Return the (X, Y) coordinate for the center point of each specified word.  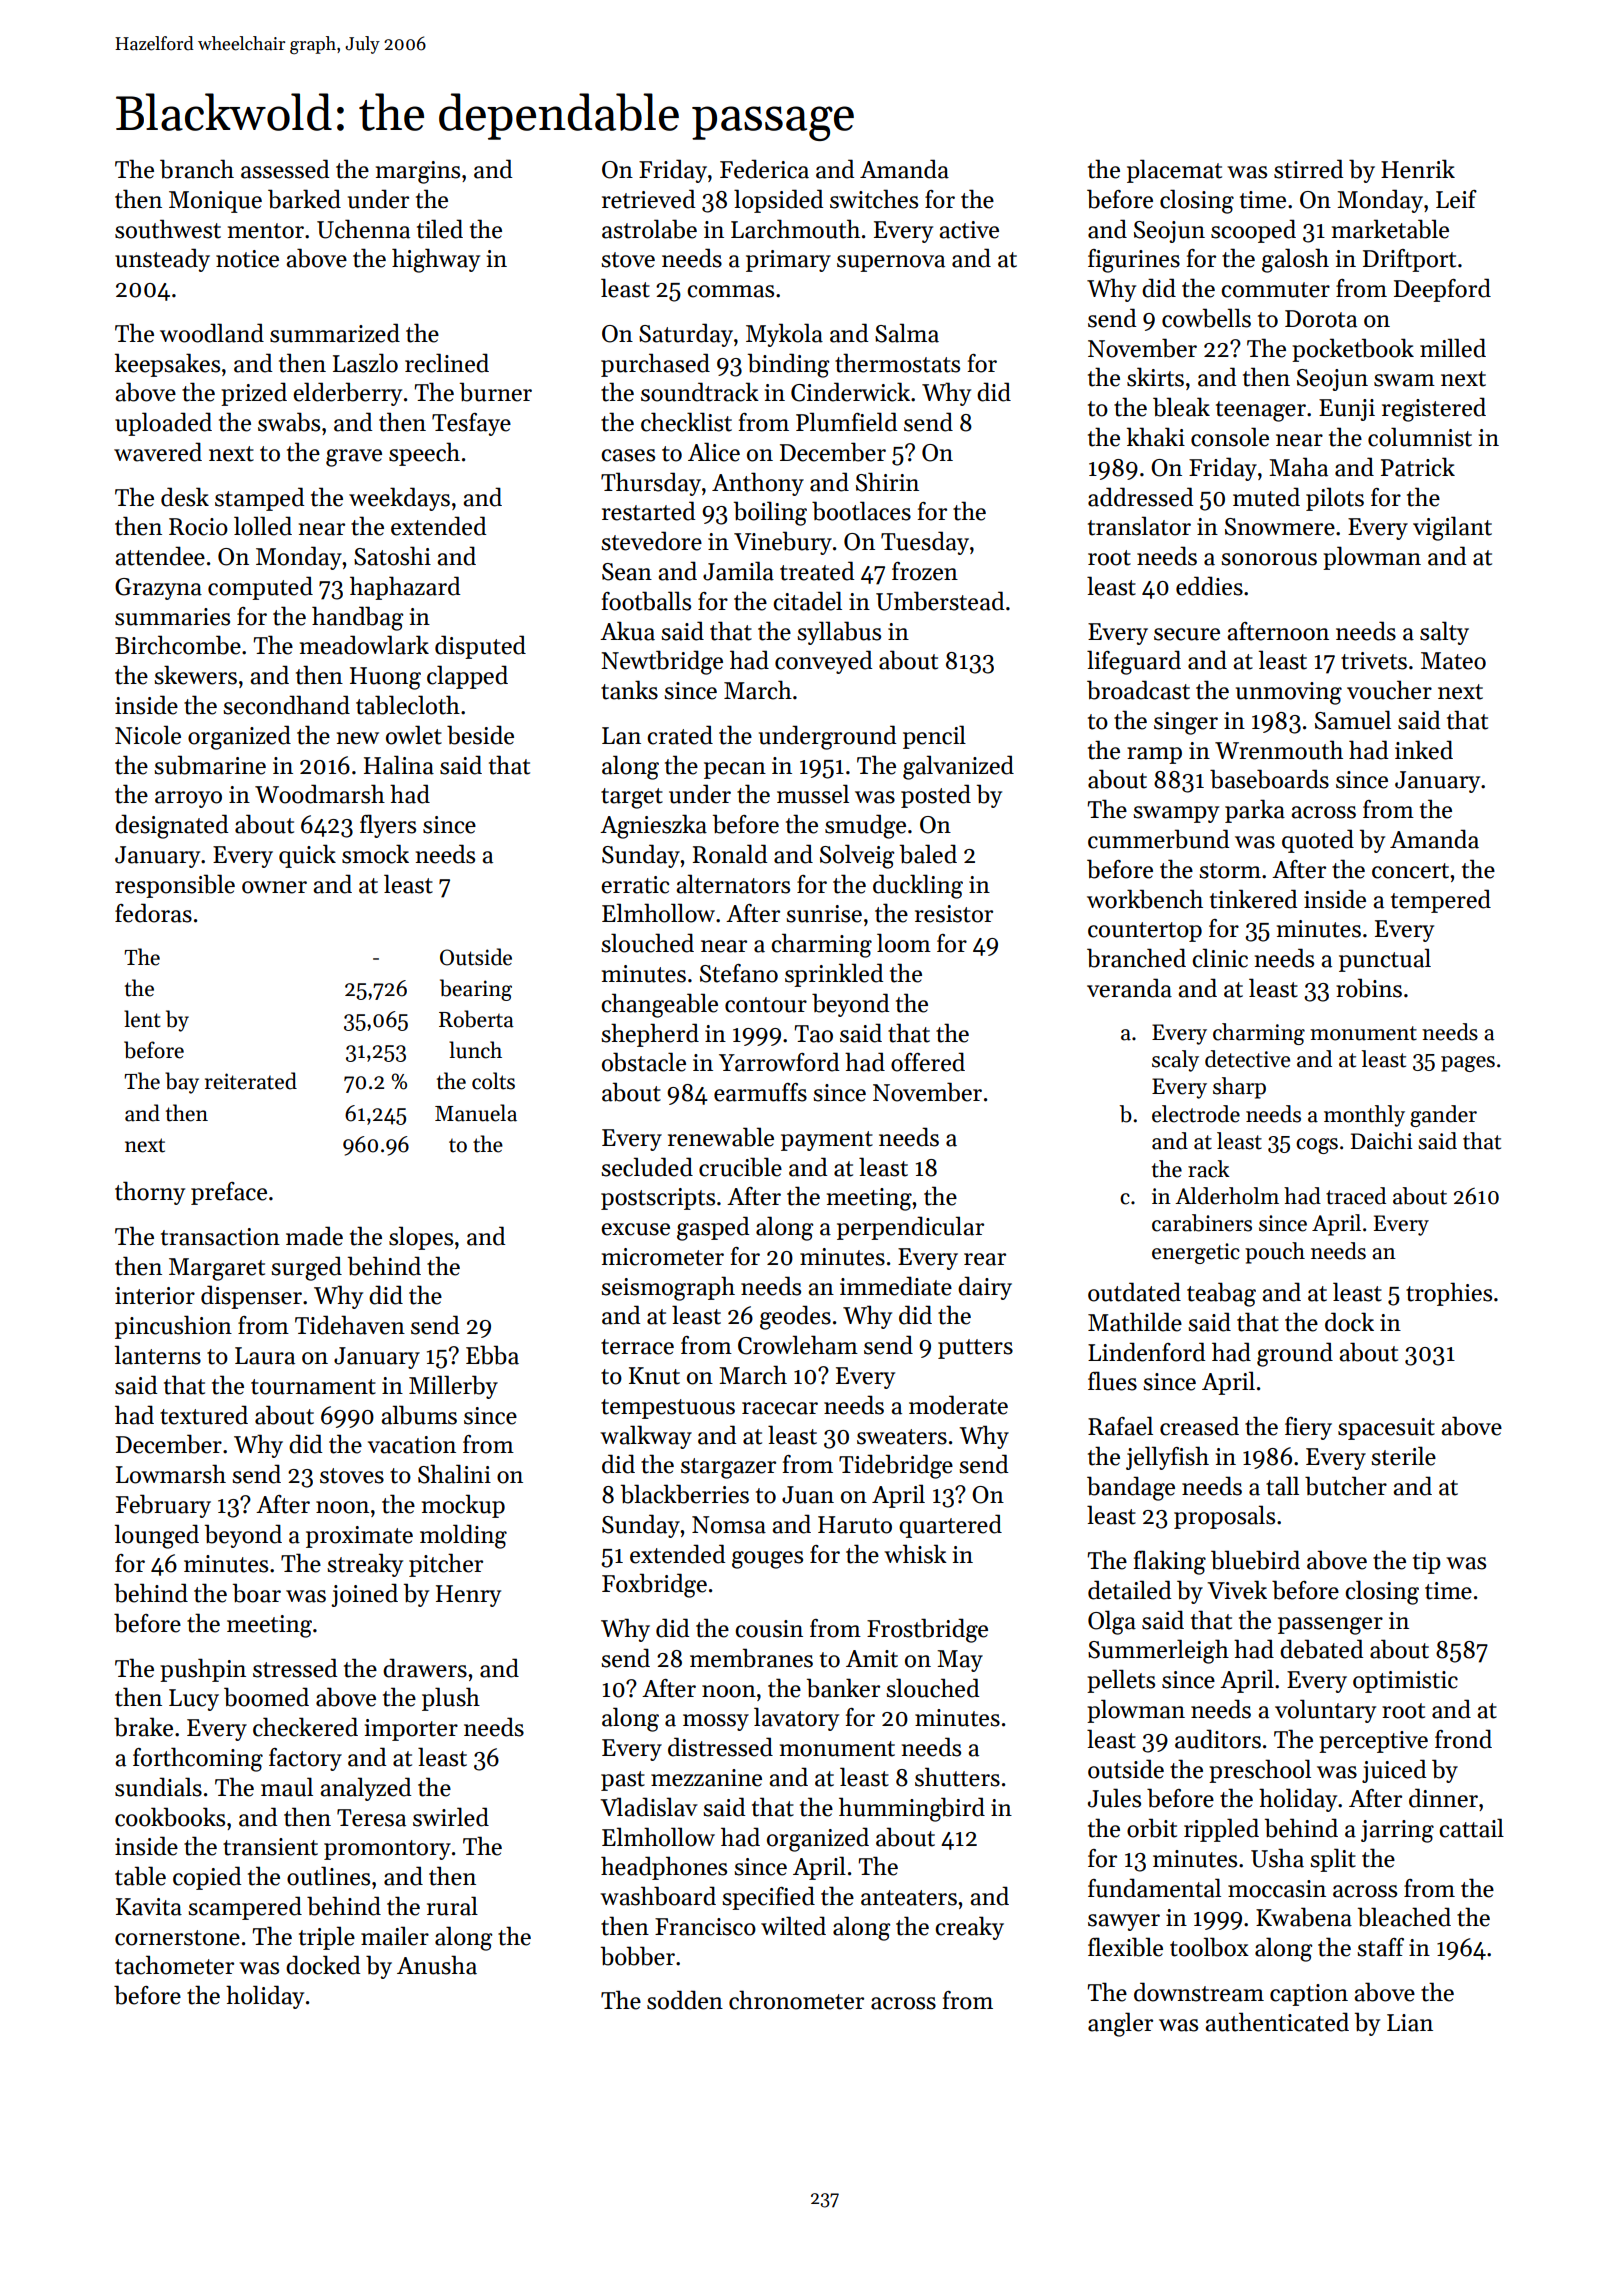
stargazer (728, 1468)
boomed (266, 1697)
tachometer (174, 1965)
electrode (1196, 1114)
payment (827, 1141)
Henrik (1418, 169)
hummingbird (912, 1809)
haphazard (405, 588)
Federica (764, 169)
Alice (714, 452)
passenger (1330, 1626)
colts (493, 1081)
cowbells (1206, 318)
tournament (313, 1387)
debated (1322, 1649)
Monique (215, 202)
